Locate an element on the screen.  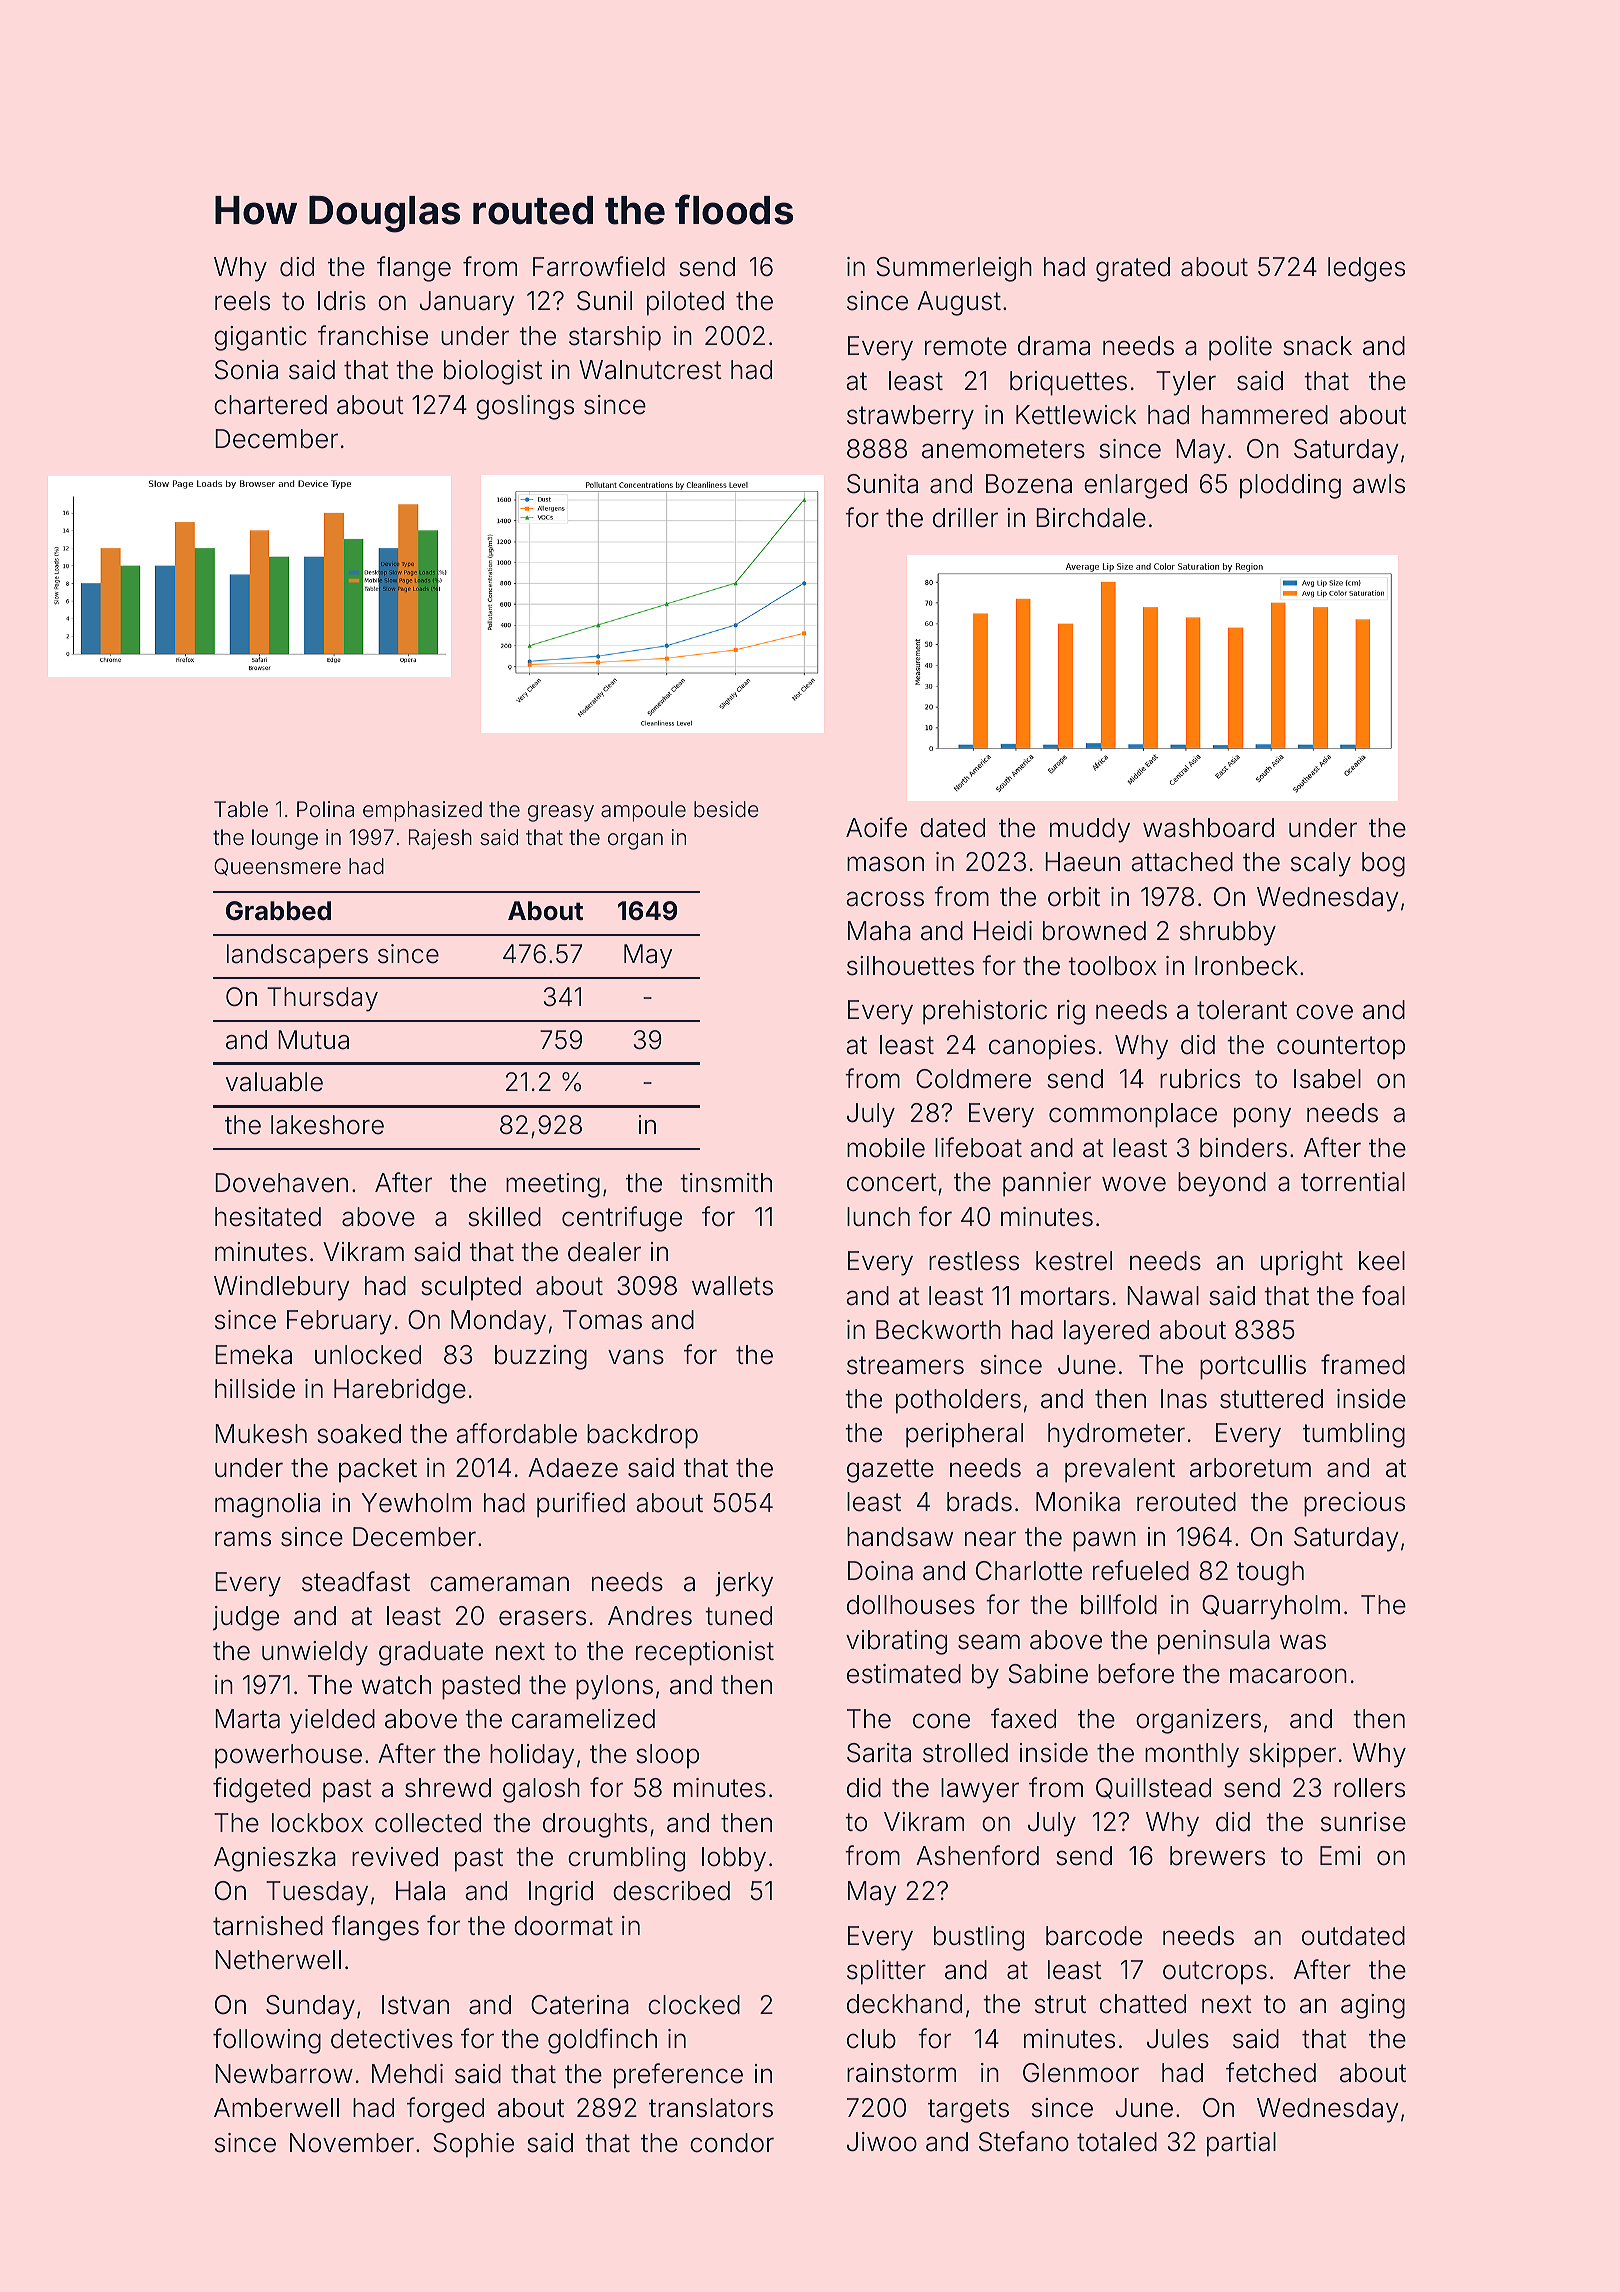
beside is located at coordinates (726, 809).
